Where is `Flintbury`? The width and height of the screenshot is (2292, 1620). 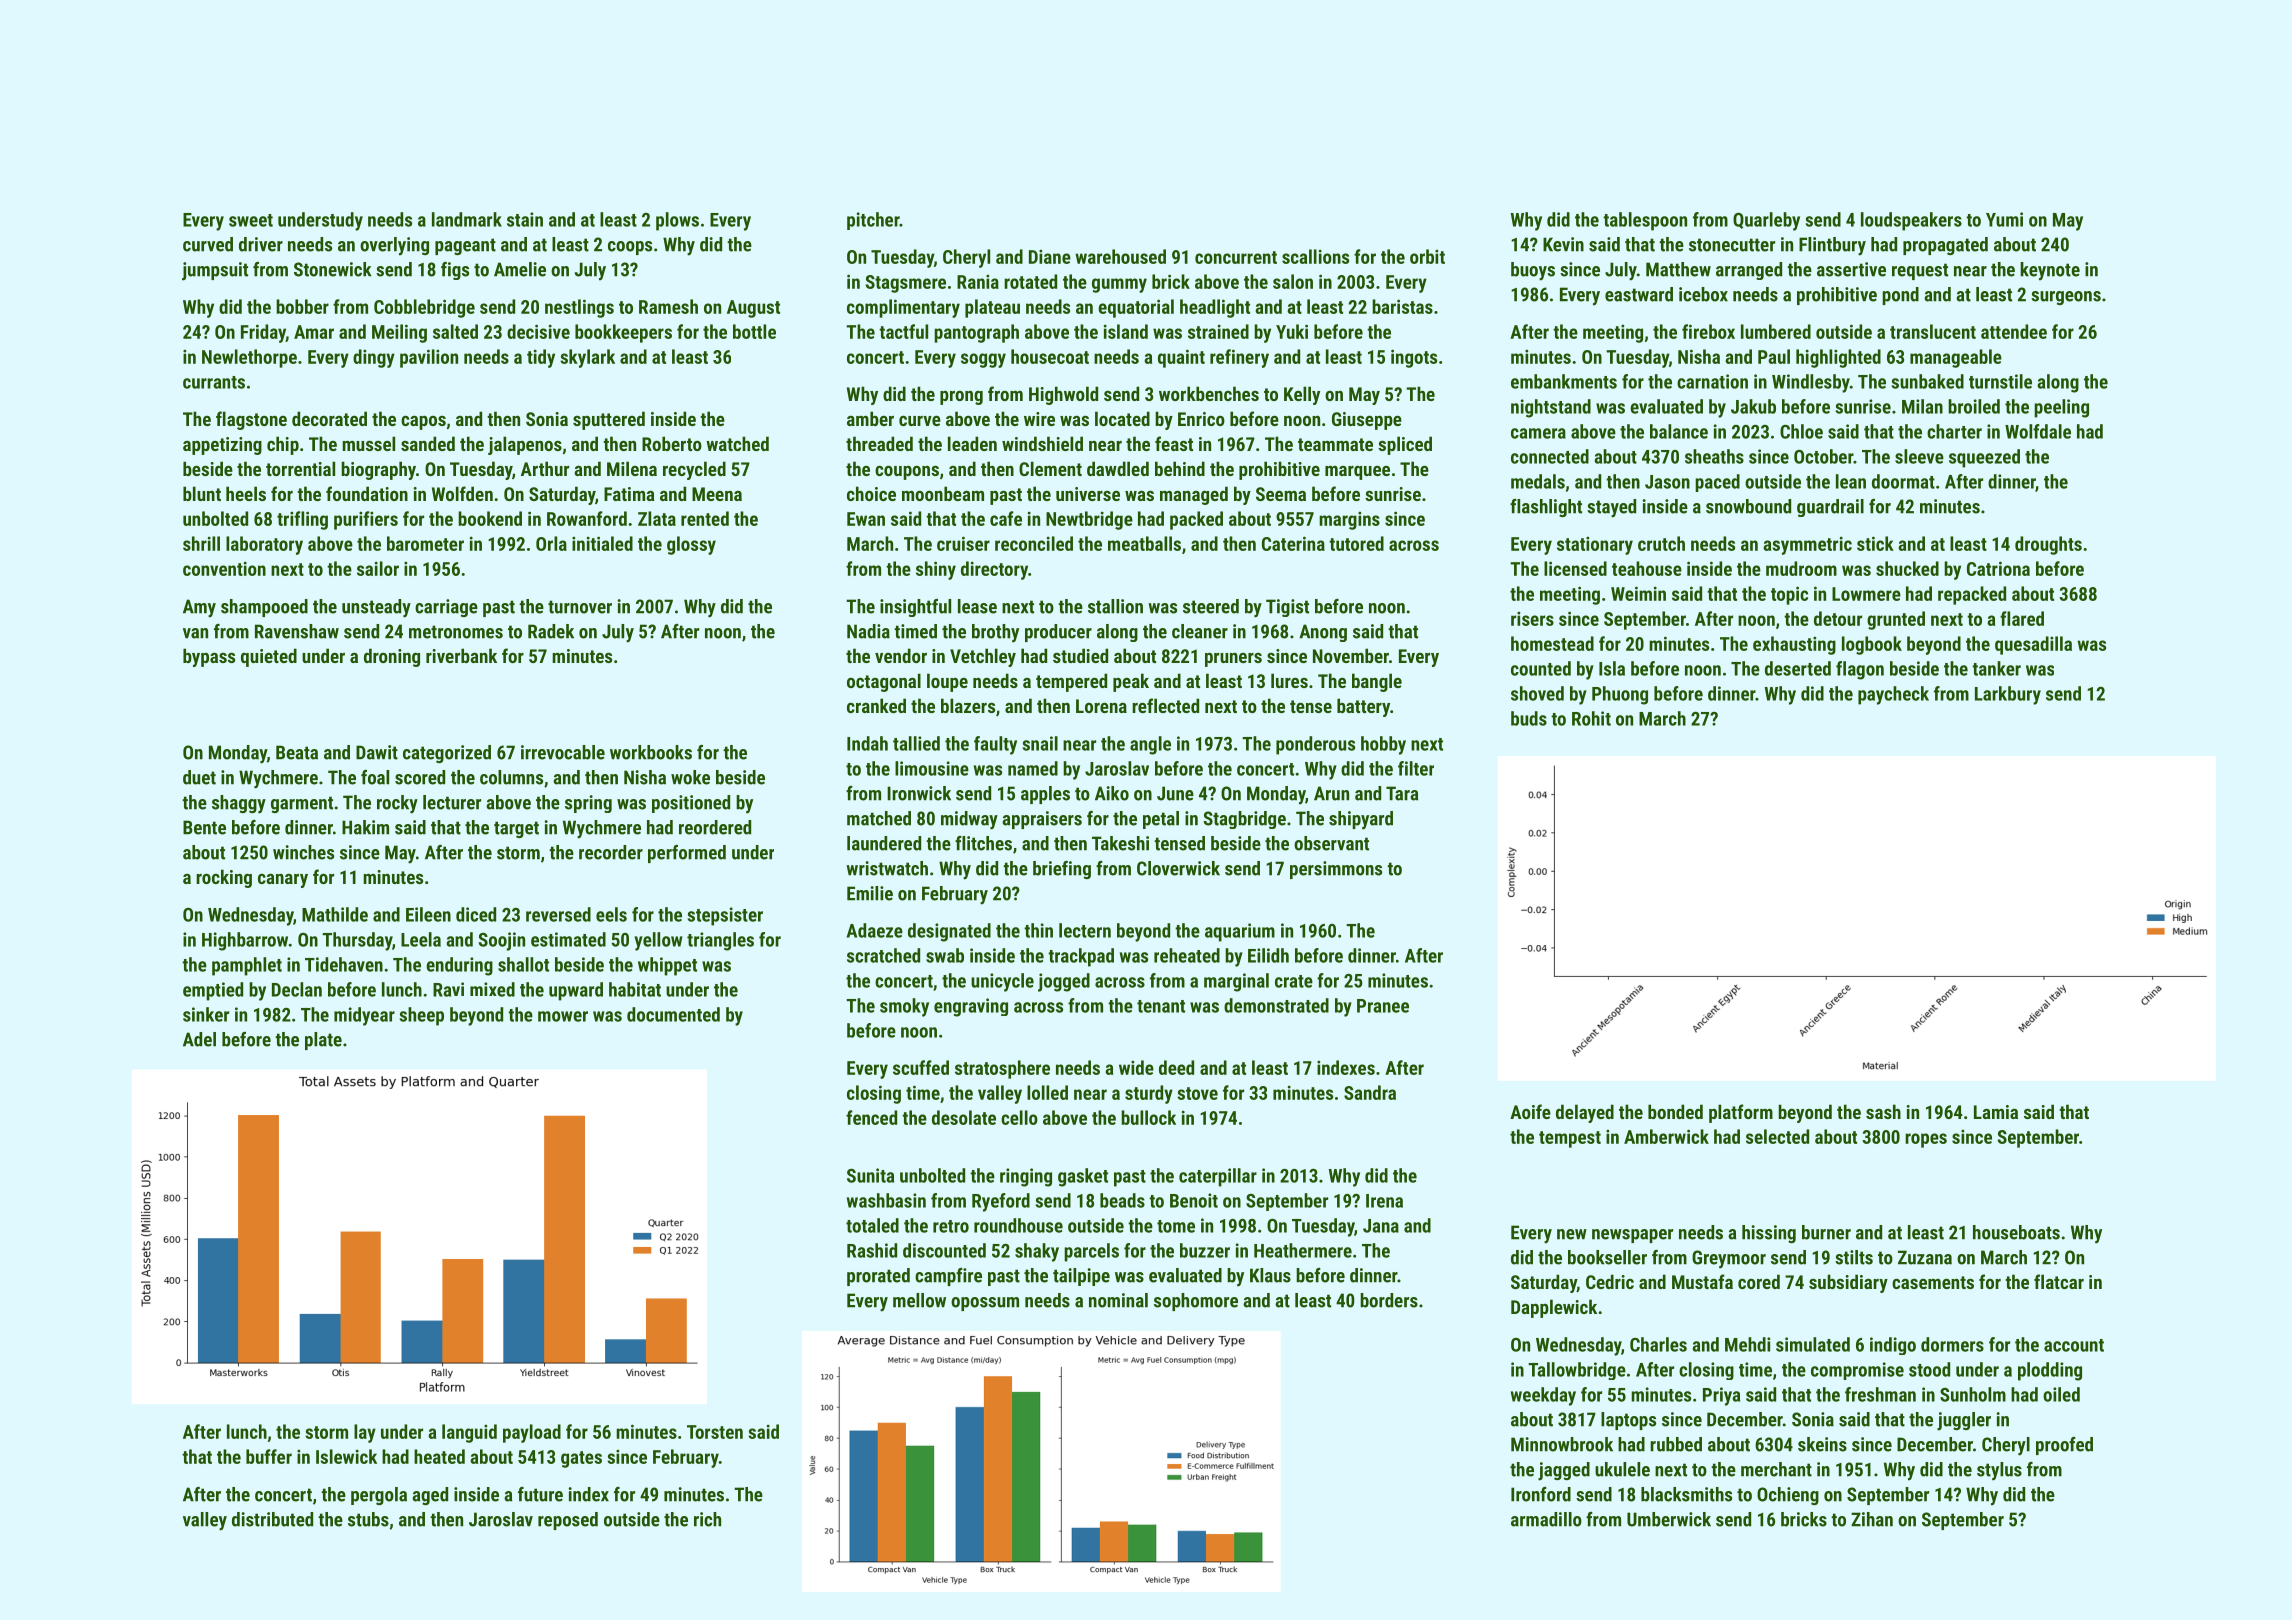 Flintbury is located at coordinates (1832, 246).
